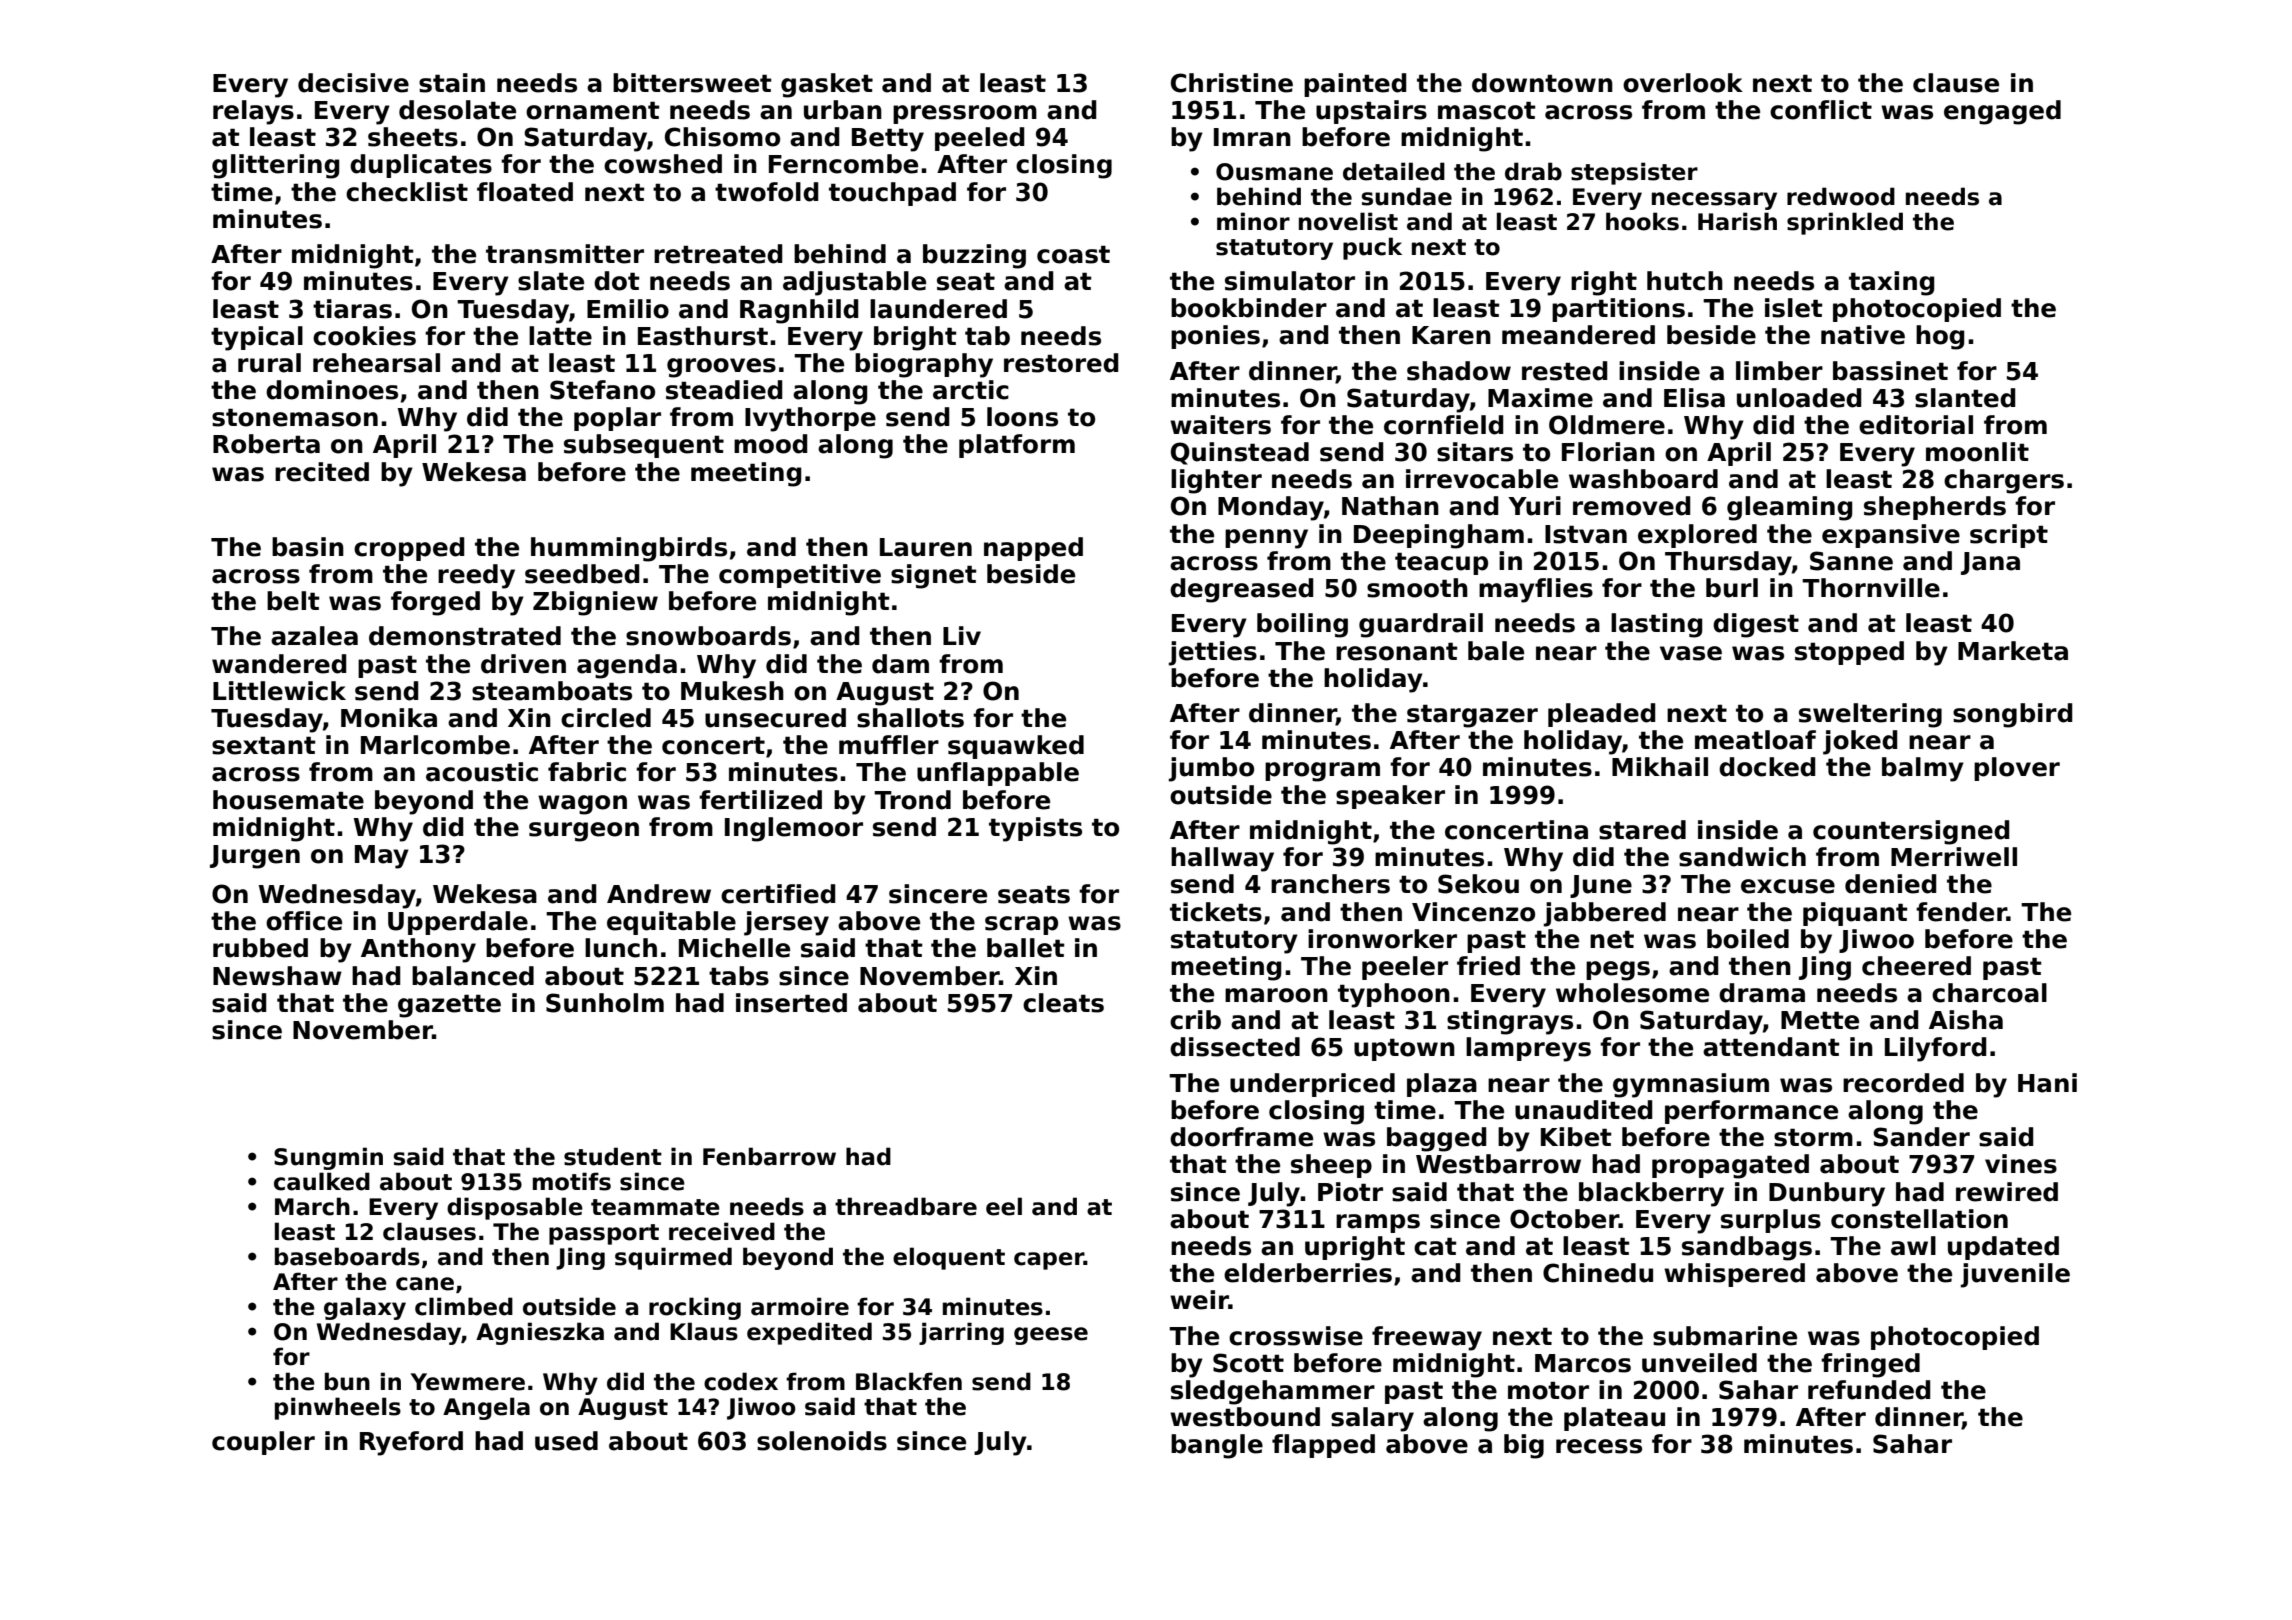 The width and height of the image is (2292, 1620). I want to click on unaudited, so click(1584, 1110).
